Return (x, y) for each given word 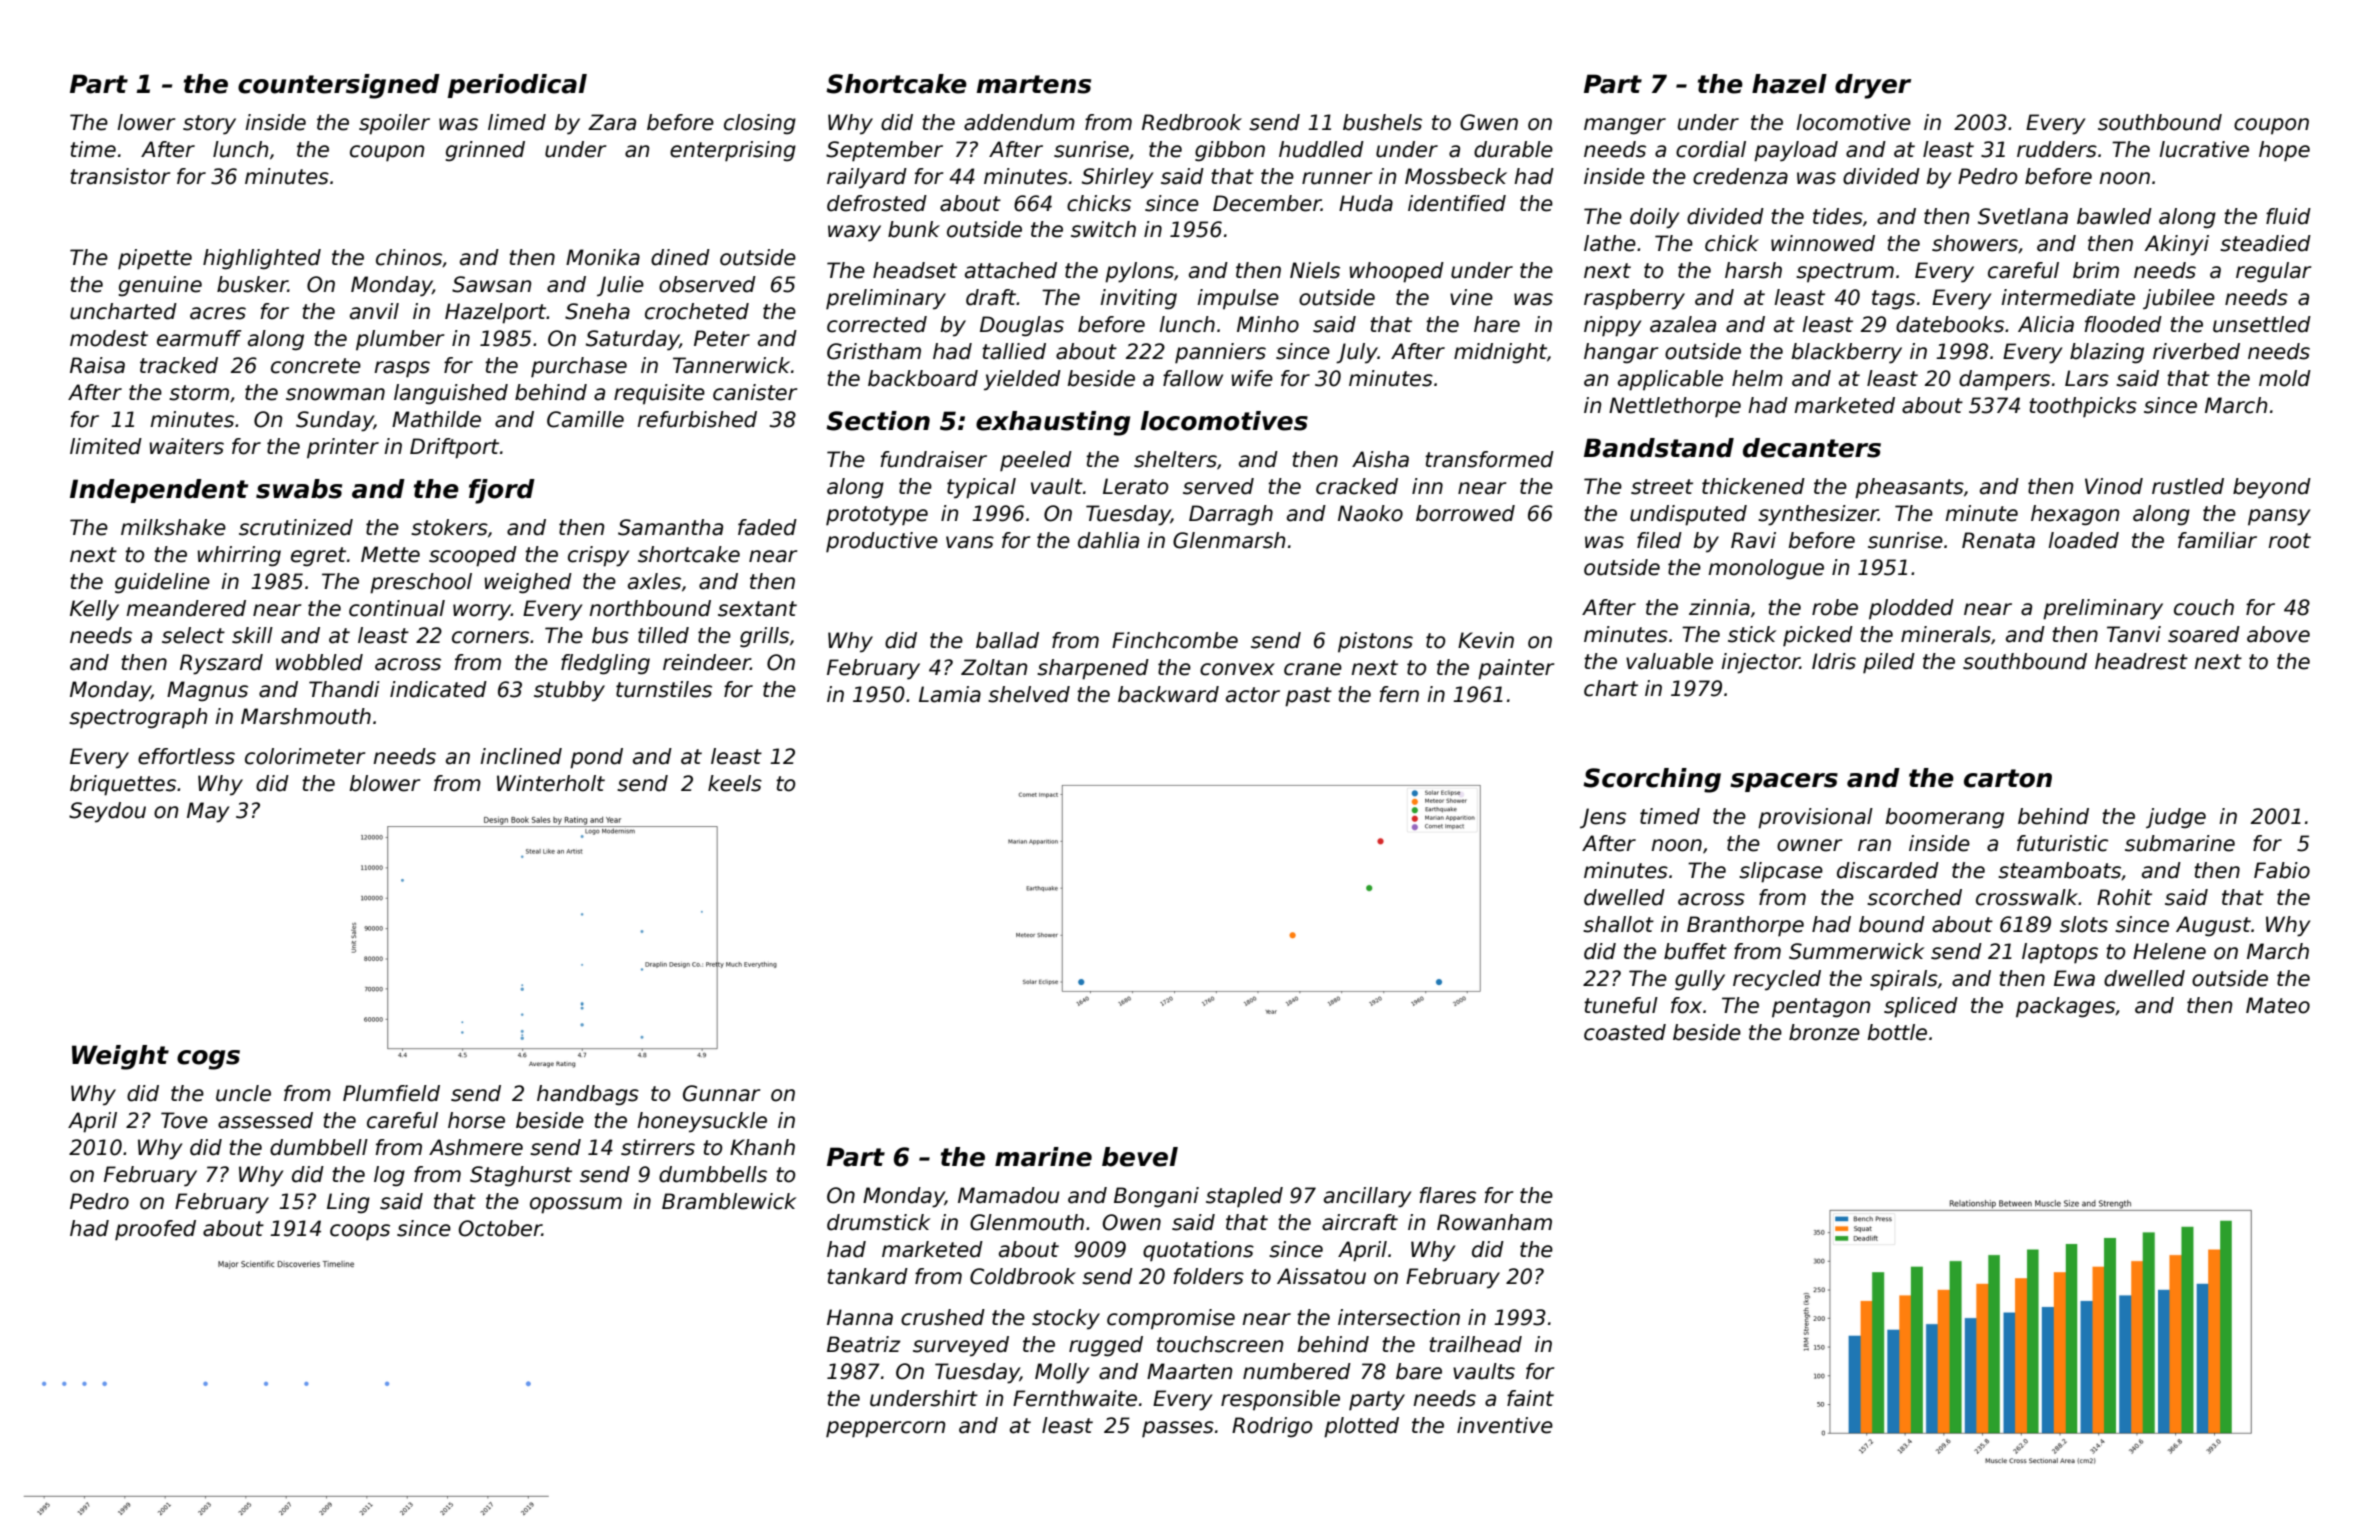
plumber (400, 340)
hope (2284, 151)
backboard (923, 378)
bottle (1897, 1032)
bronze (1824, 1032)
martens (1034, 84)
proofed (155, 1230)
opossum (576, 1205)
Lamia (950, 694)
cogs (208, 1060)
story (209, 125)
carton (2008, 778)
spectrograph (138, 718)
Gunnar (722, 1093)
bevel (1140, 1157)
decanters (1812, 448)
